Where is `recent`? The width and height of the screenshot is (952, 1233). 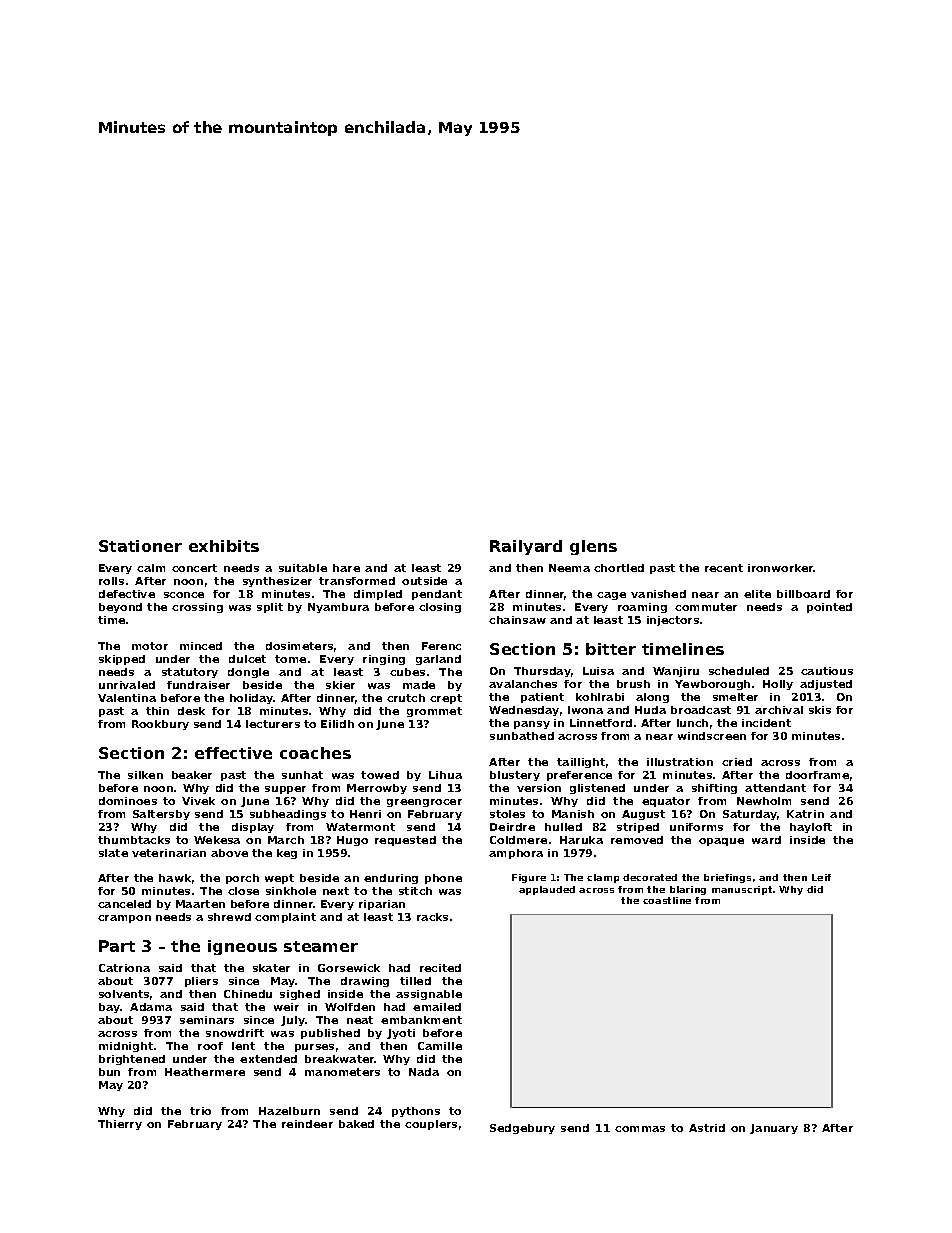
recent is located at coordinates (724, 568).
